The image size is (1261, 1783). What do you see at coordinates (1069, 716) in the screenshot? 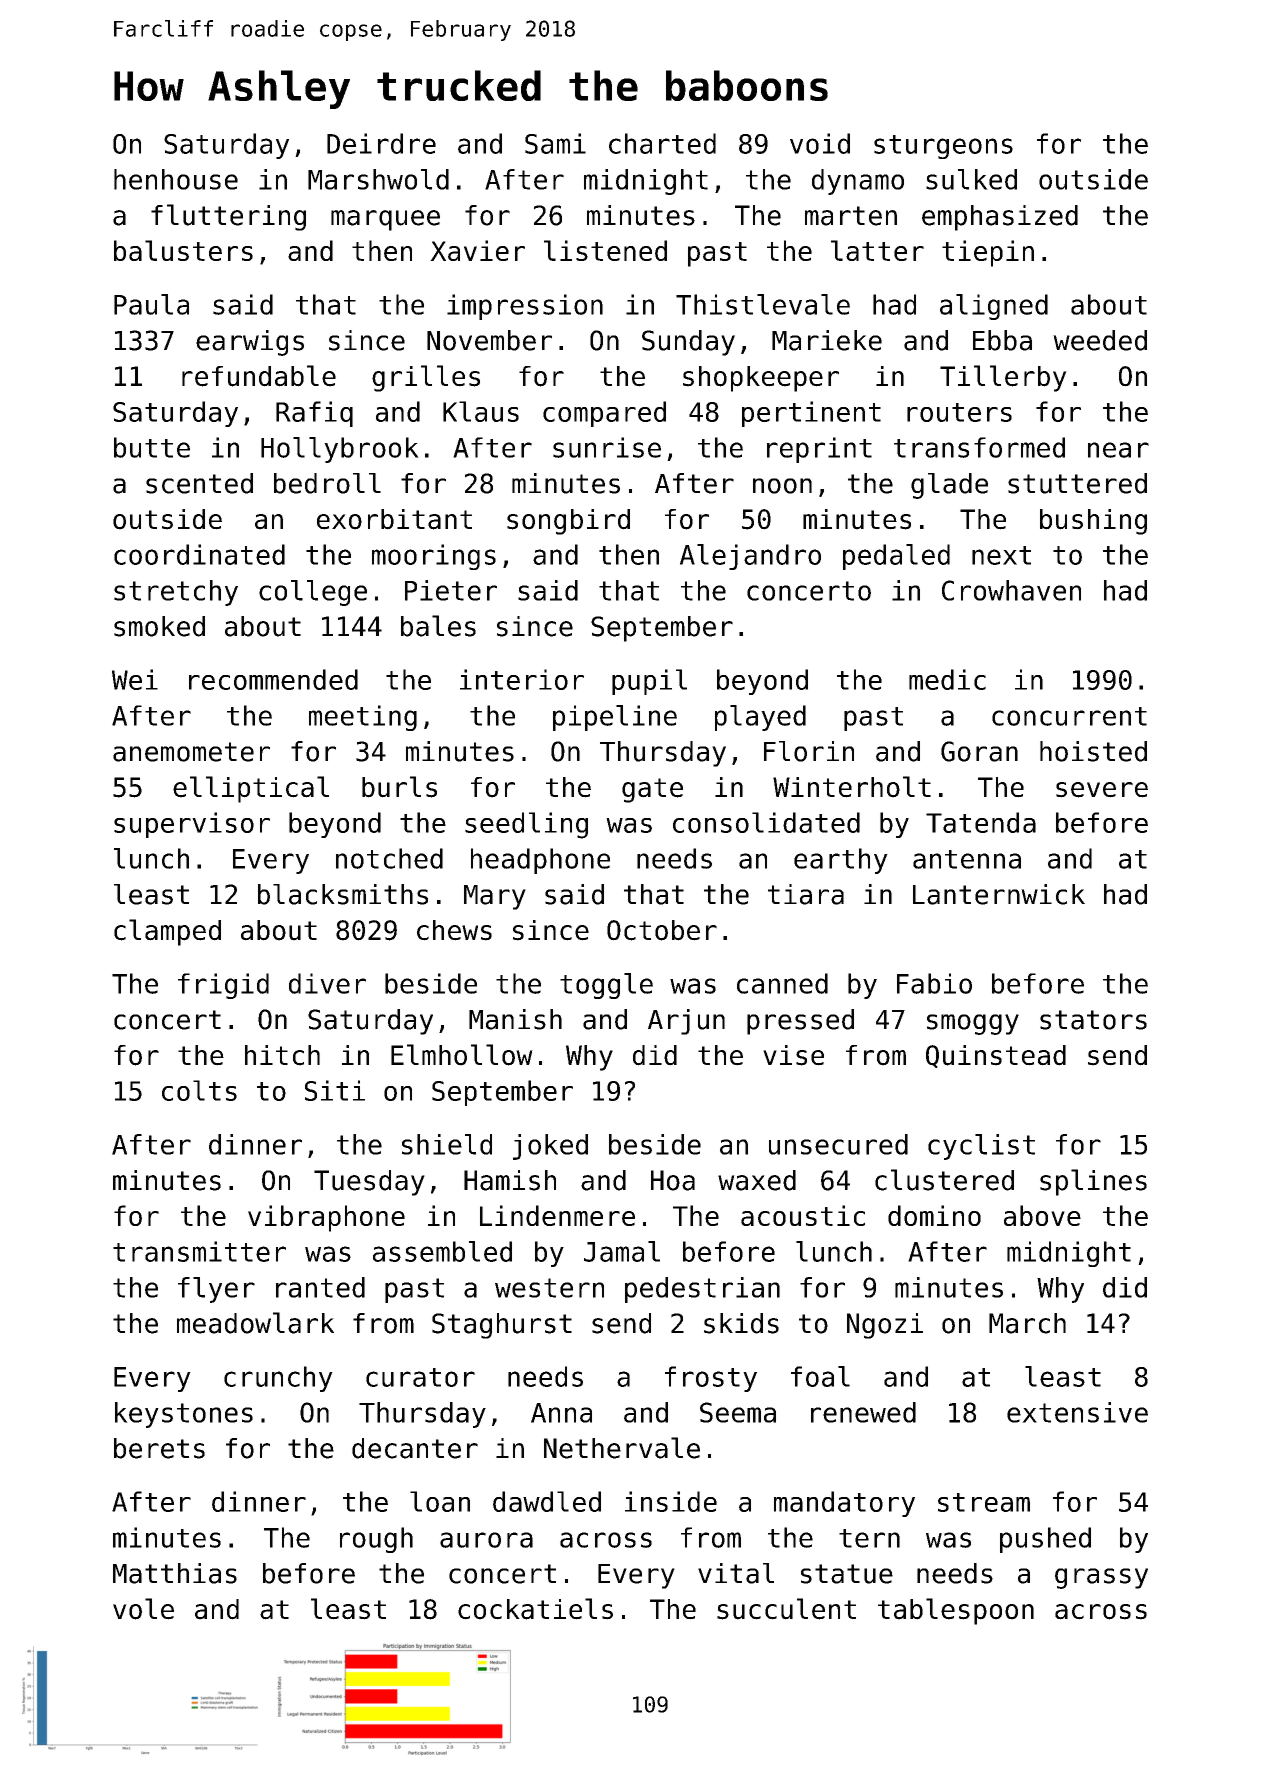
I see `concurrent` at bounding box center [1069, 716].
